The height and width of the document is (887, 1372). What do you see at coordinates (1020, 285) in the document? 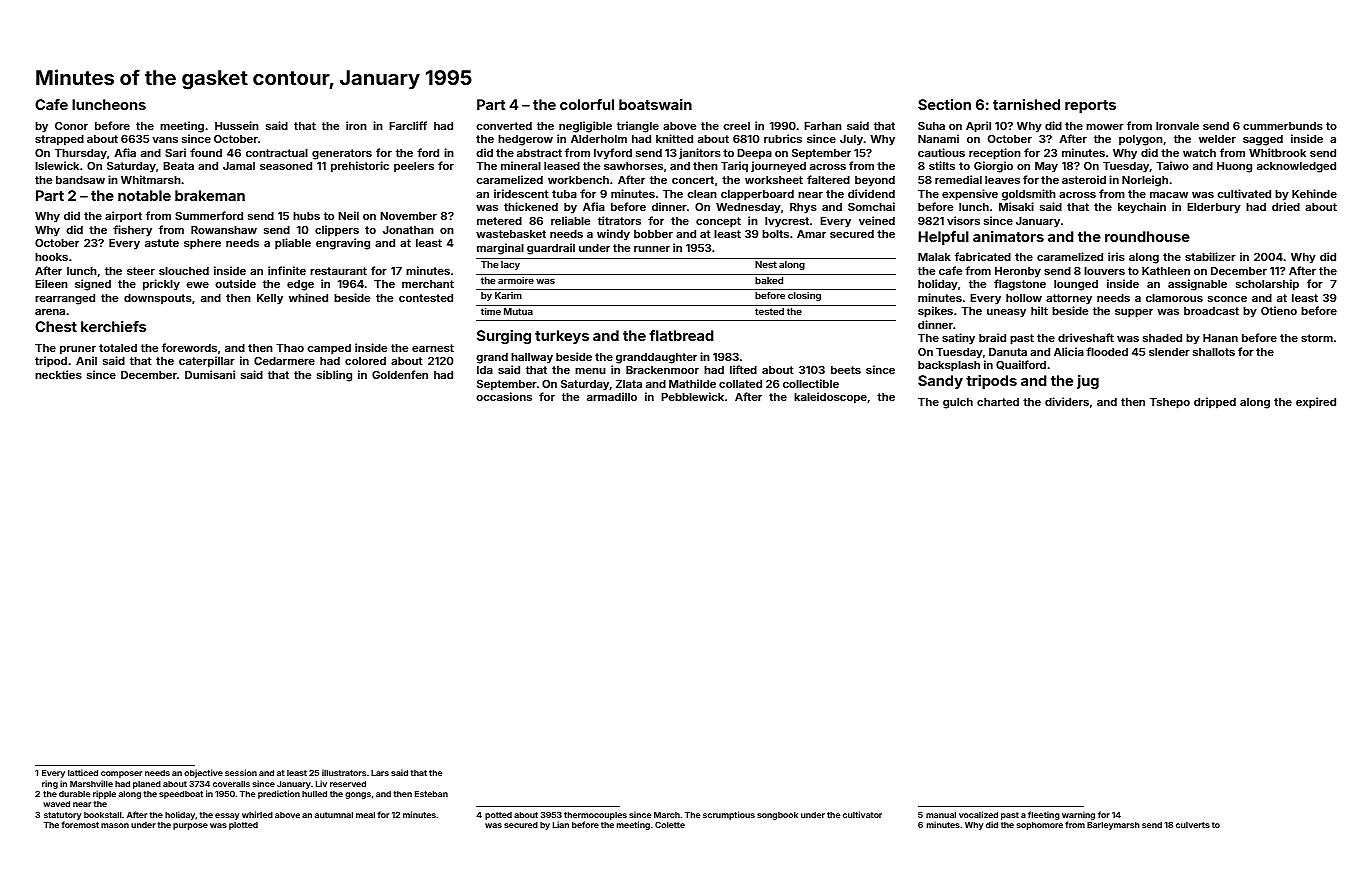
I see `flagstone` at bounding box center [1020, 285].
